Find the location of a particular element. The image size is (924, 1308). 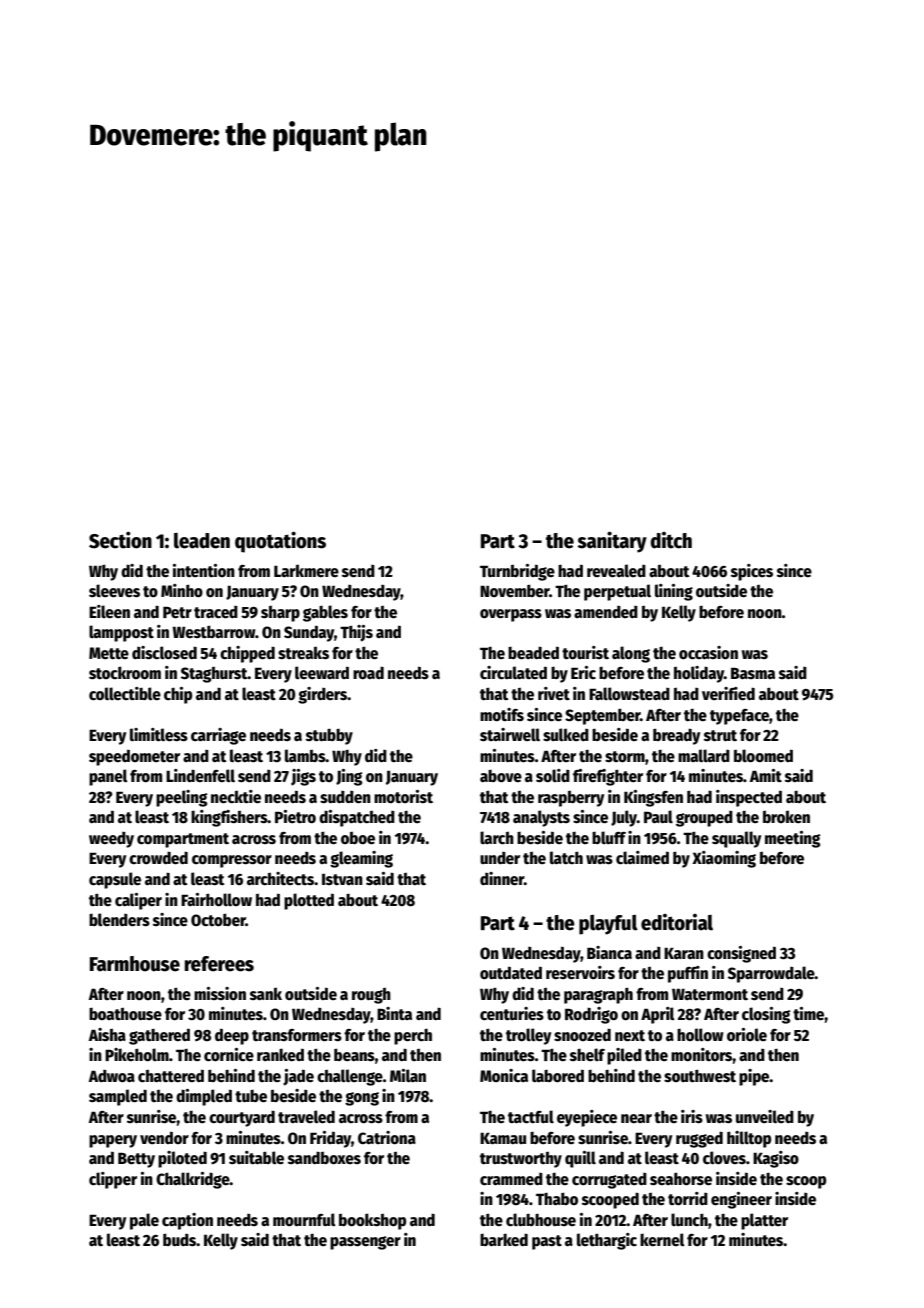

rough is located at coordinates (371, 996).
